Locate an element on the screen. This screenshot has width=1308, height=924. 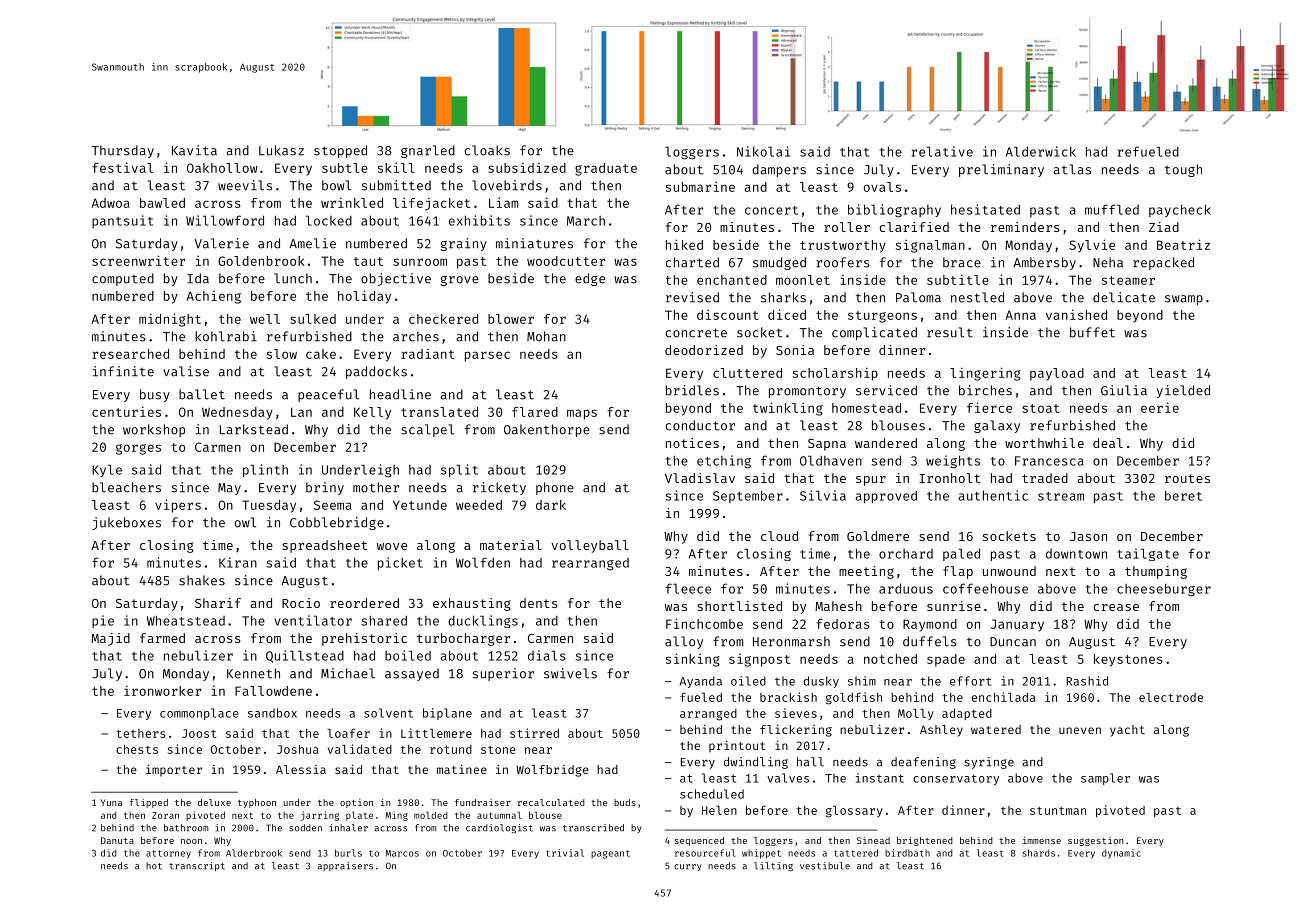
edge is located at coordinates (590, 279).
